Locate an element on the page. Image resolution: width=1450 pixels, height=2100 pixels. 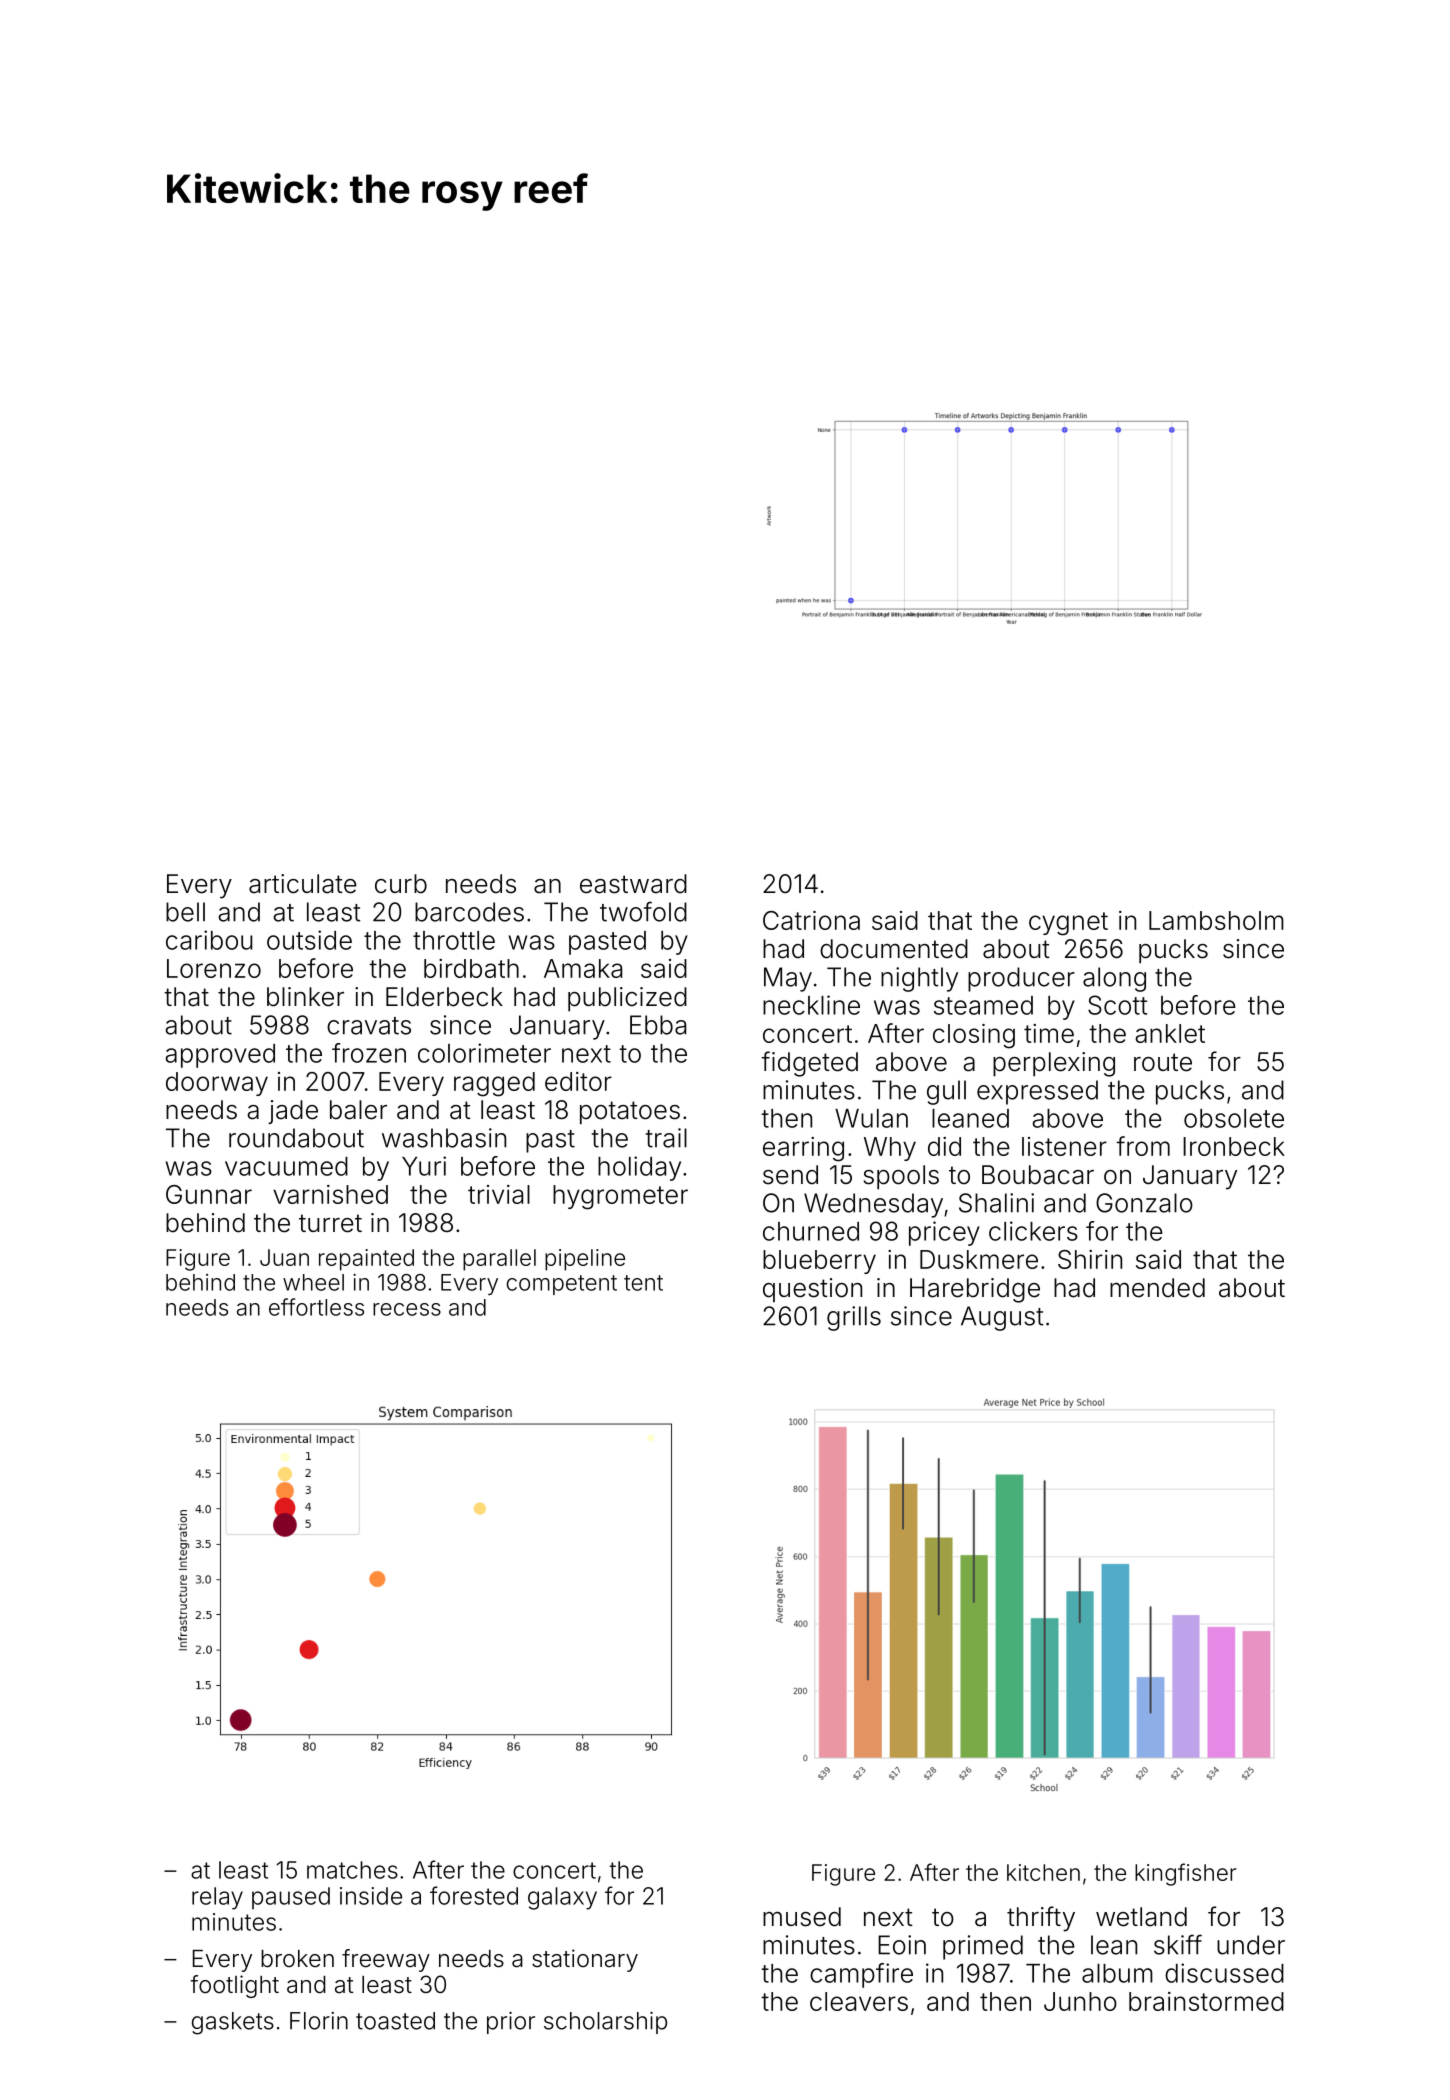
curb is located at coordinates (401, 884).
